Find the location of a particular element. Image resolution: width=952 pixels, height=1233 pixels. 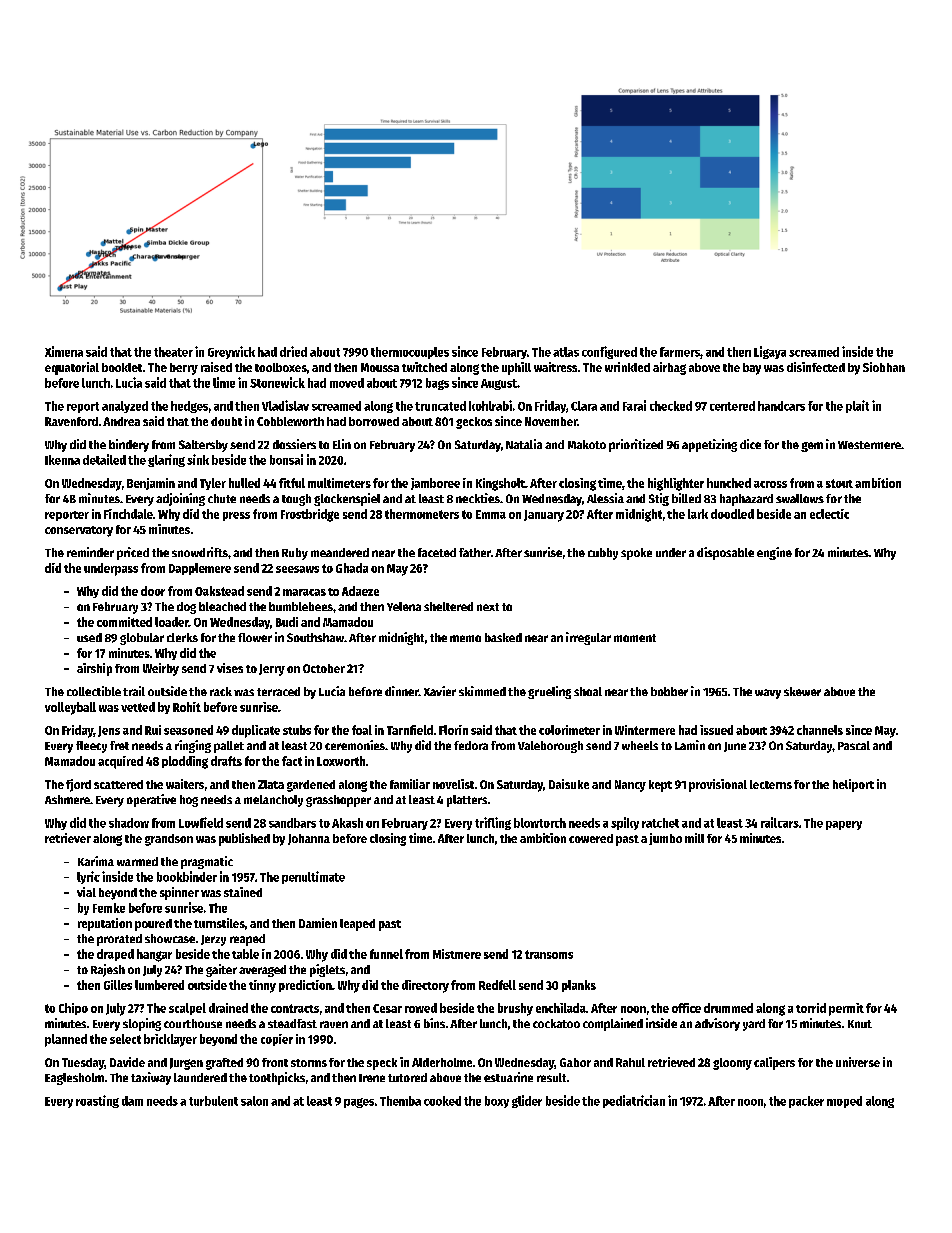

rack is located at coordinates (221, 691).
